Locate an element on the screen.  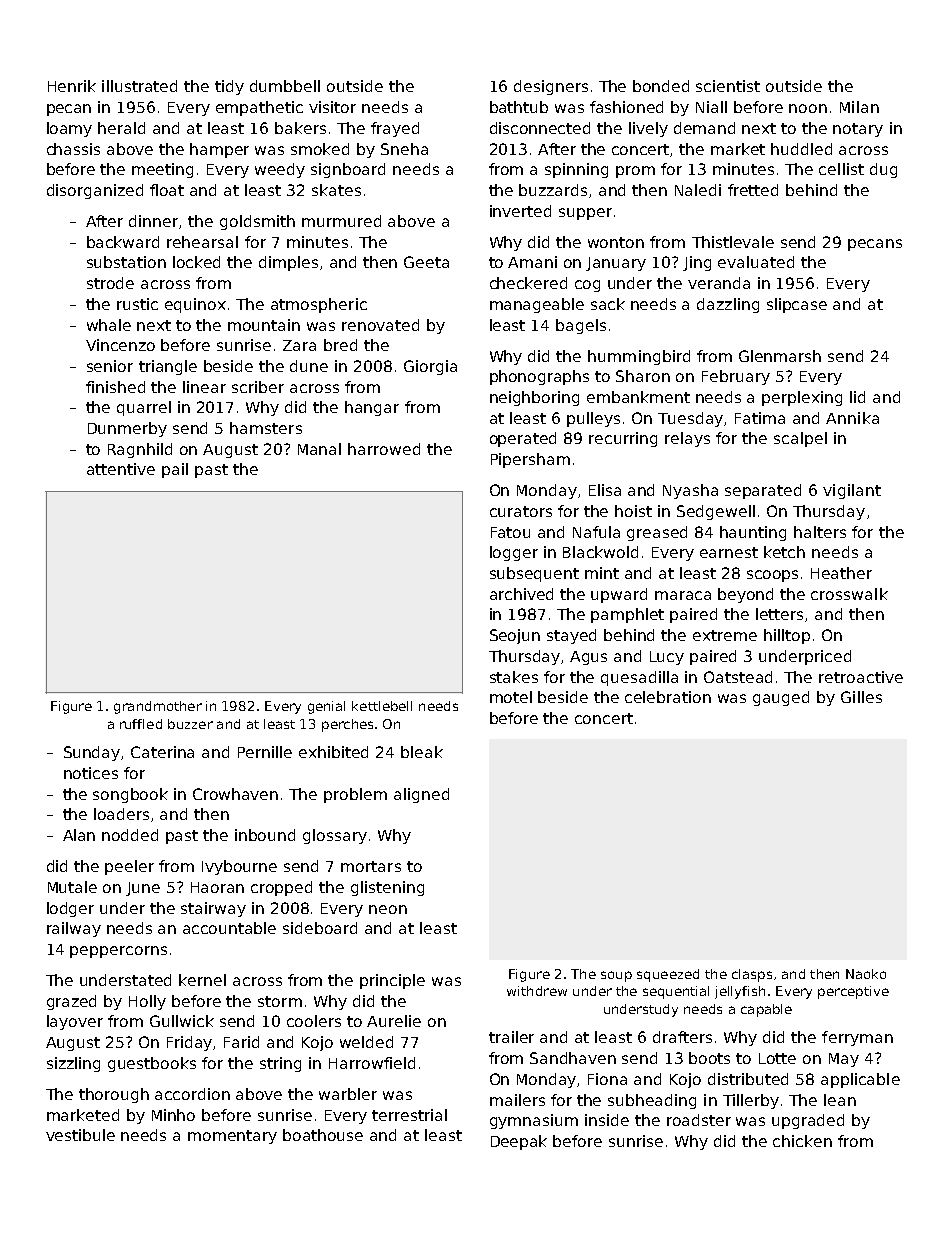
illustrated is located at coordinates (139, 86).
